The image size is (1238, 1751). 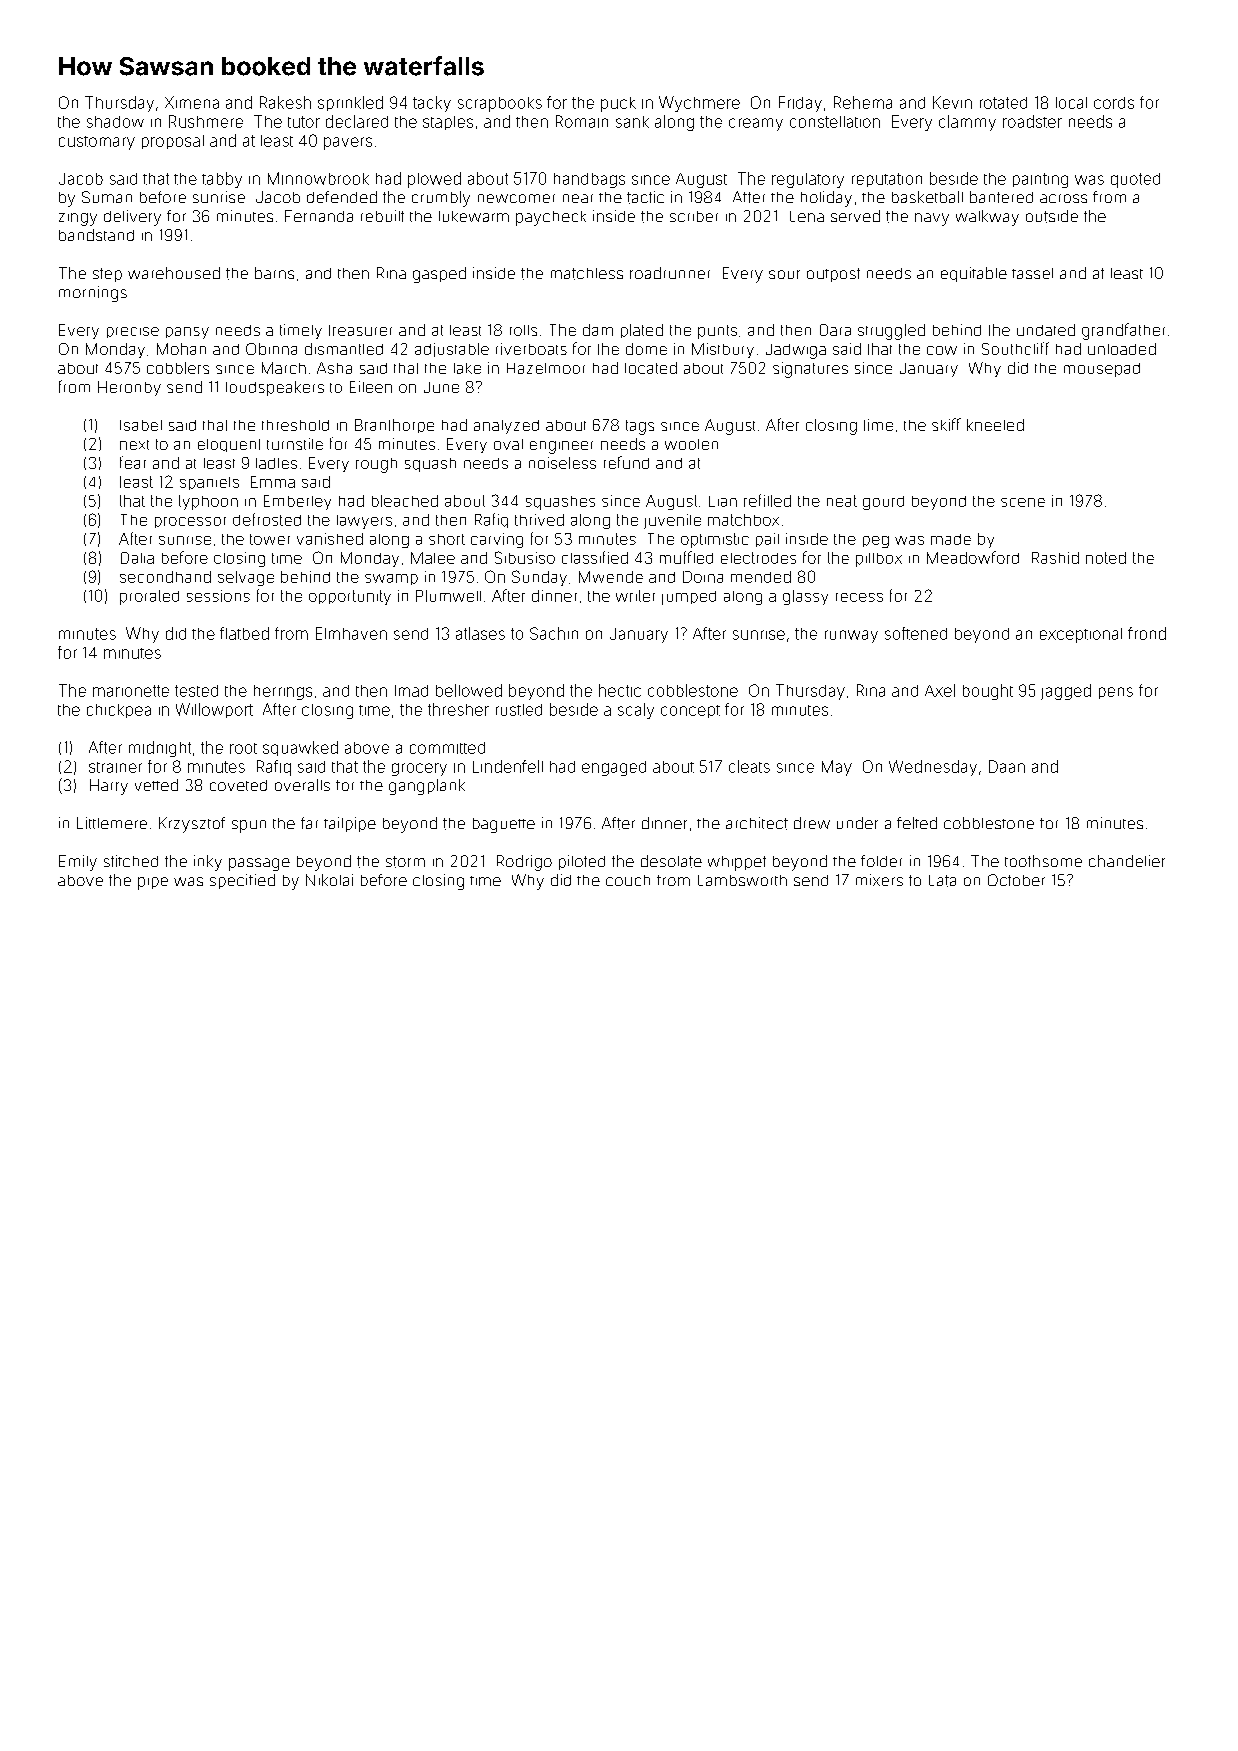 What do you see at coordinates (285, 102) in the document?
I see `Rakesh` at bounding box center [285, 102].
